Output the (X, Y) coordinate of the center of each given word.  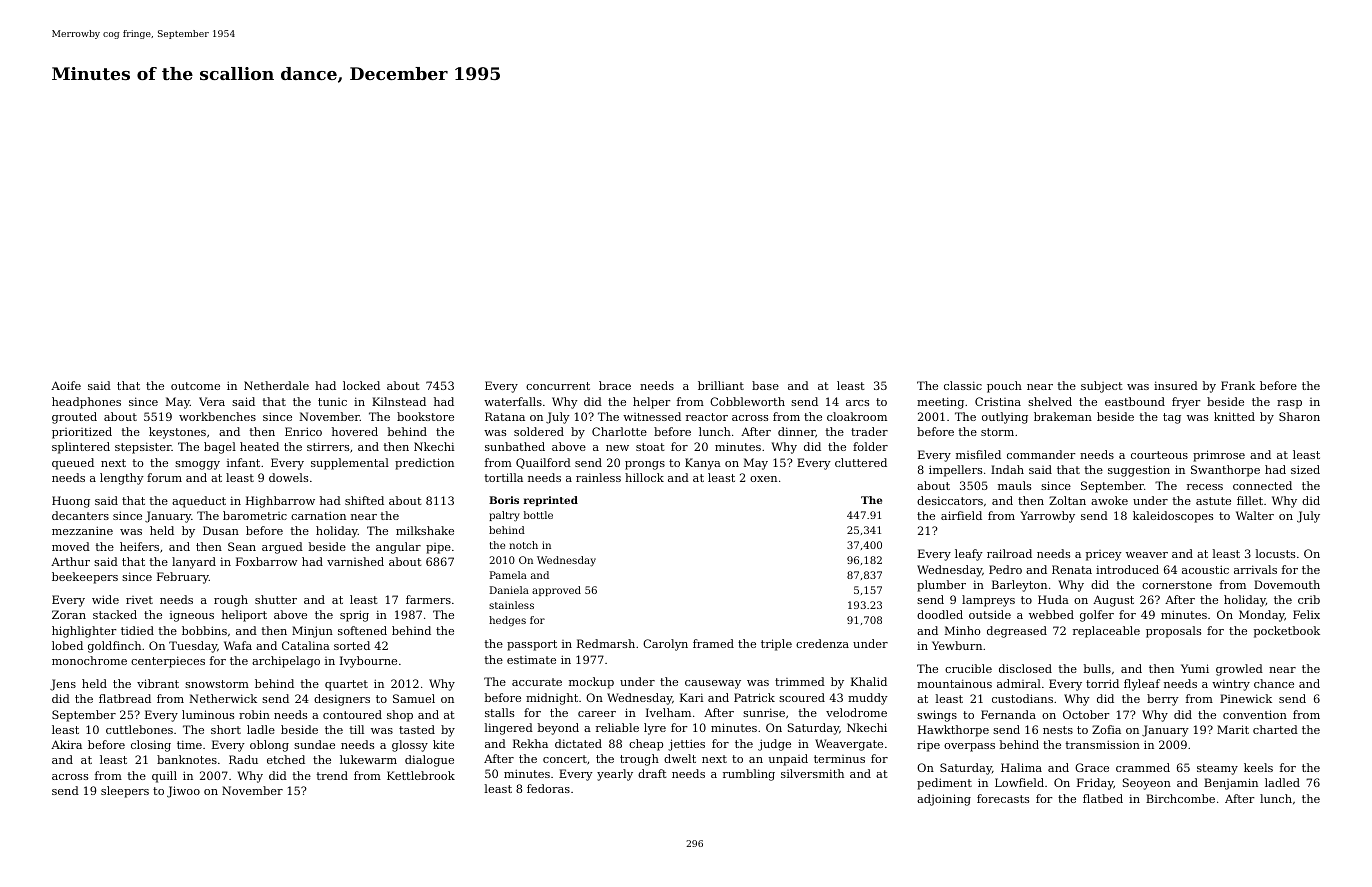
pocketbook (1286, 632)
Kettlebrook (421, 775)
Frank (1238, 385)
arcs (857, 403)
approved (556, 591)
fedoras (548, 788)
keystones (177, 433)
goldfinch (114, 647)
